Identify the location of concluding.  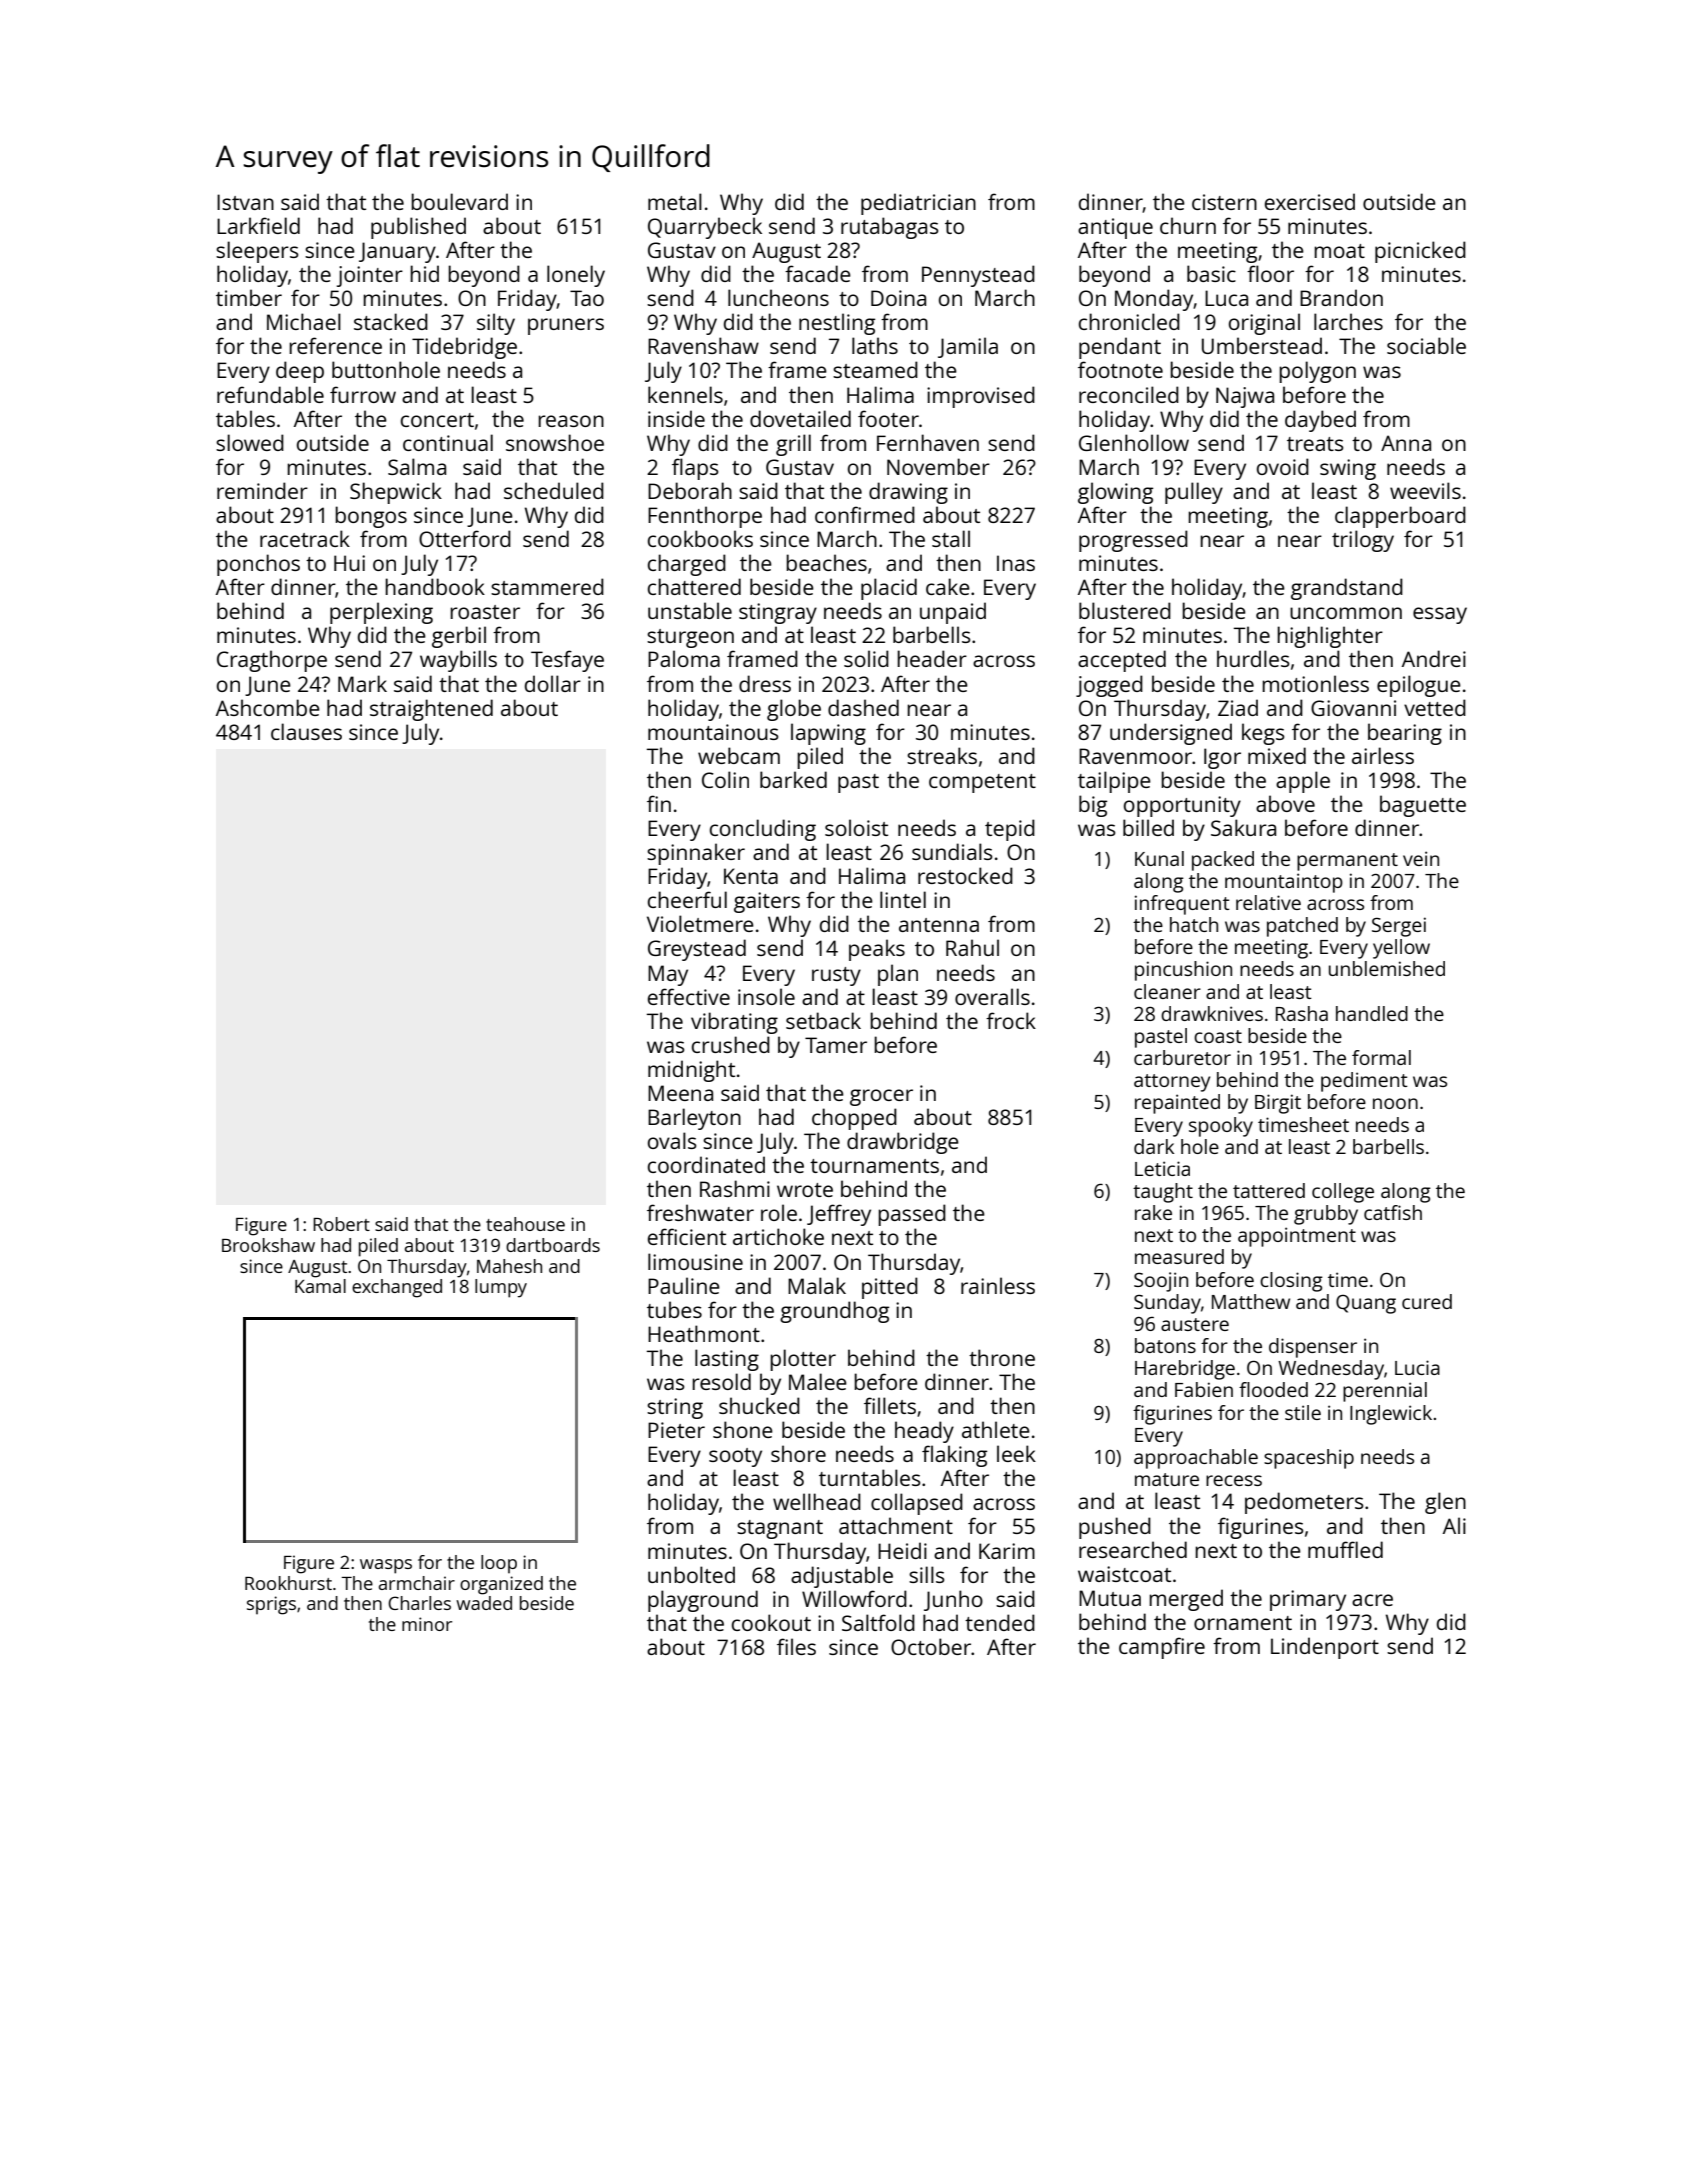
(763, 830).
